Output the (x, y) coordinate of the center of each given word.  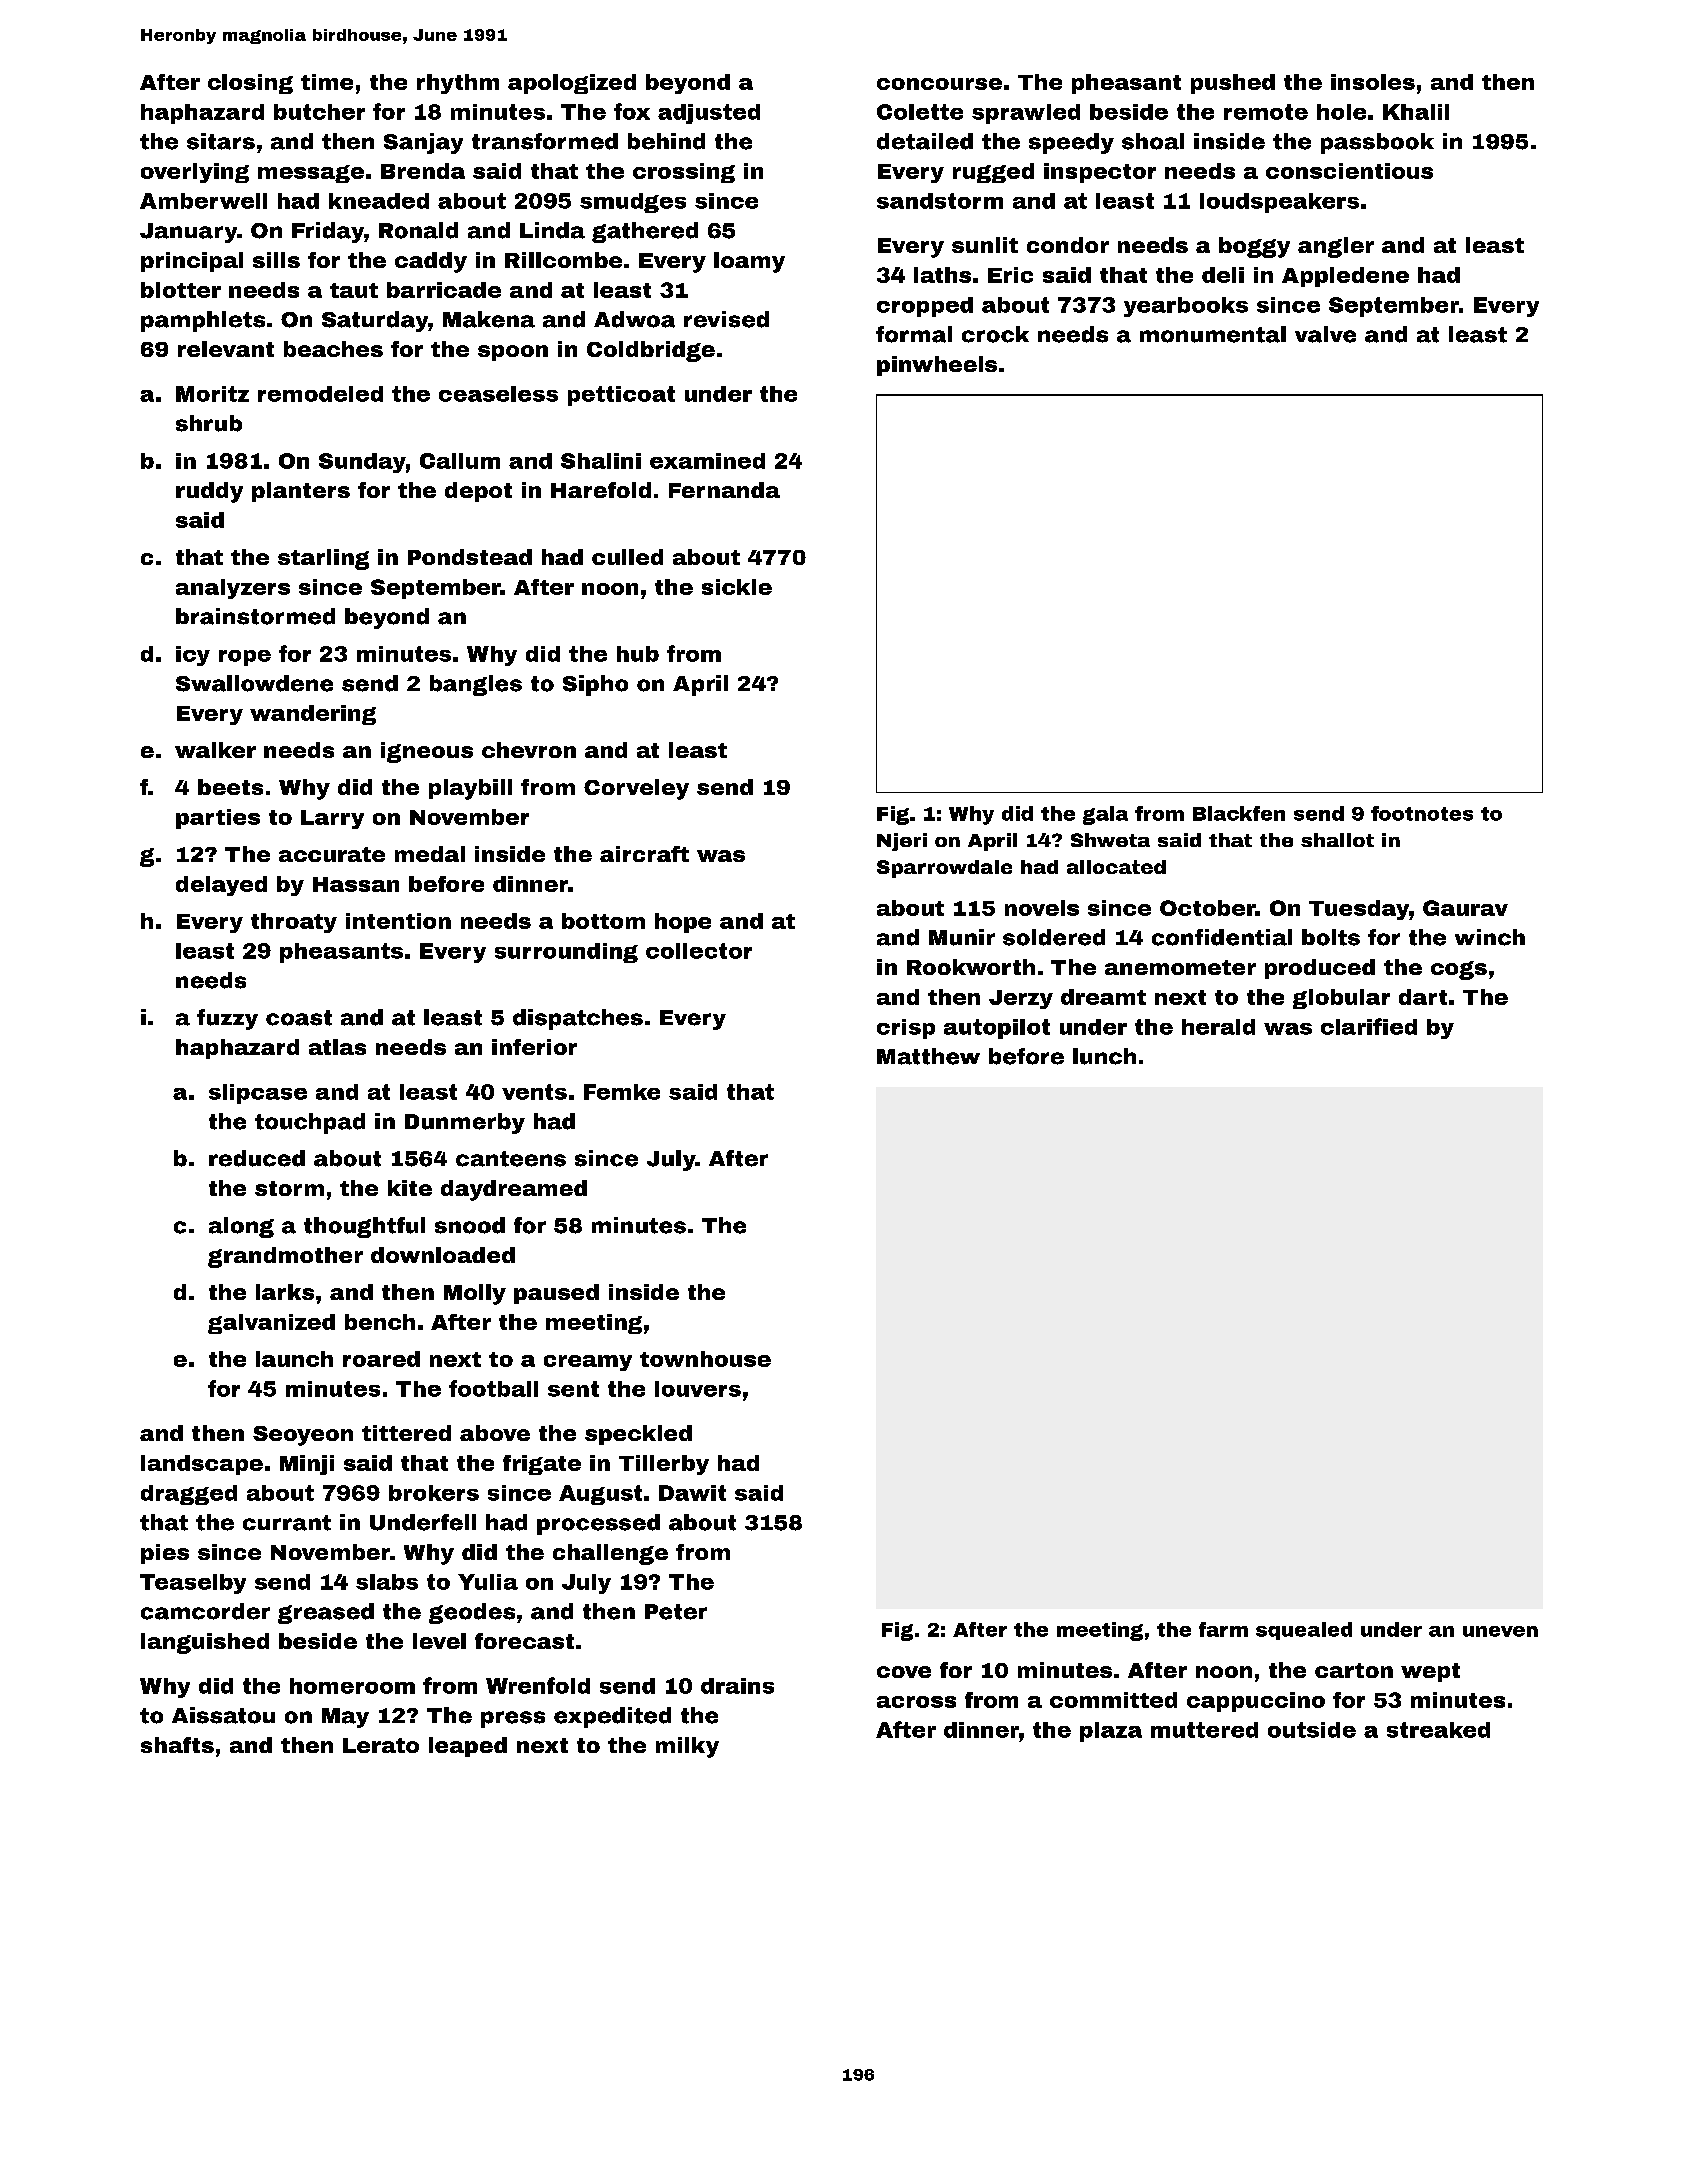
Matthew (928, 1056)
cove (904, 1672)
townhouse (705, 1359)
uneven (1500, 1631)
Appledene (1345, 277)
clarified (1369, 1026)
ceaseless (498, 394)
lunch (1104, 1056)
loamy (749, 262)
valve (1325, 334)
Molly (475, 1294)
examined (707, 461)
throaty (294, 923)
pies (165, 1554)
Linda (552, 230)
